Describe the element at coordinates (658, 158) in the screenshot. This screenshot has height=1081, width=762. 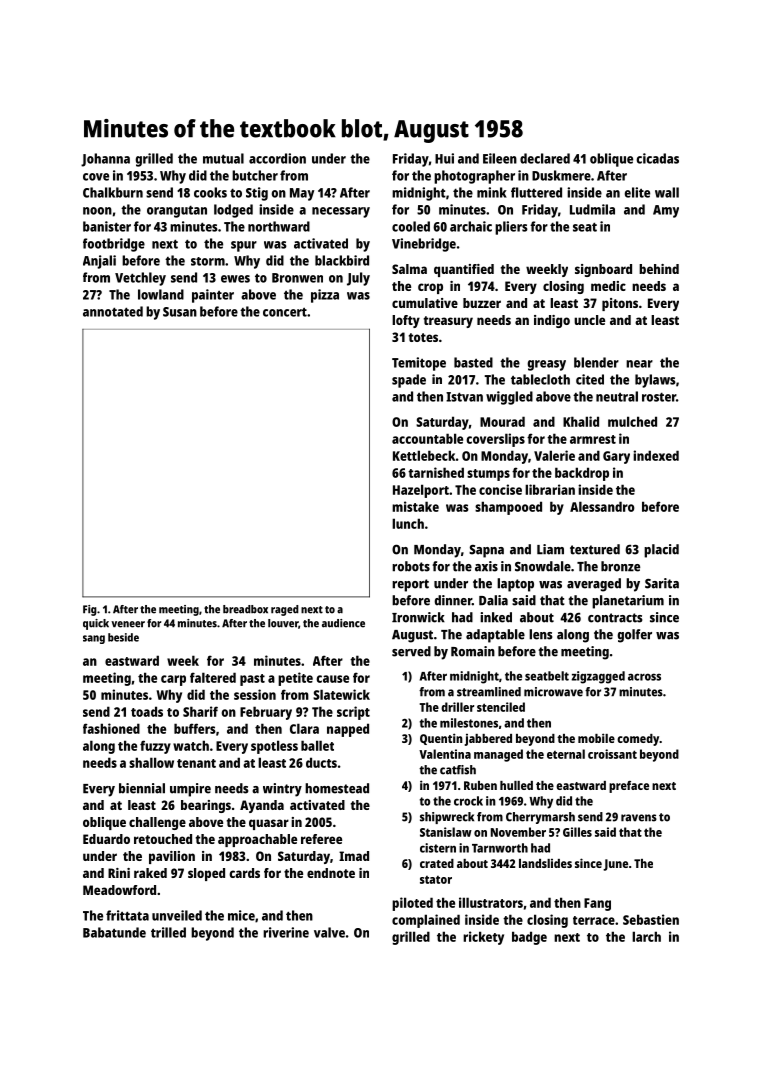
I see `cicadas` at that location.
